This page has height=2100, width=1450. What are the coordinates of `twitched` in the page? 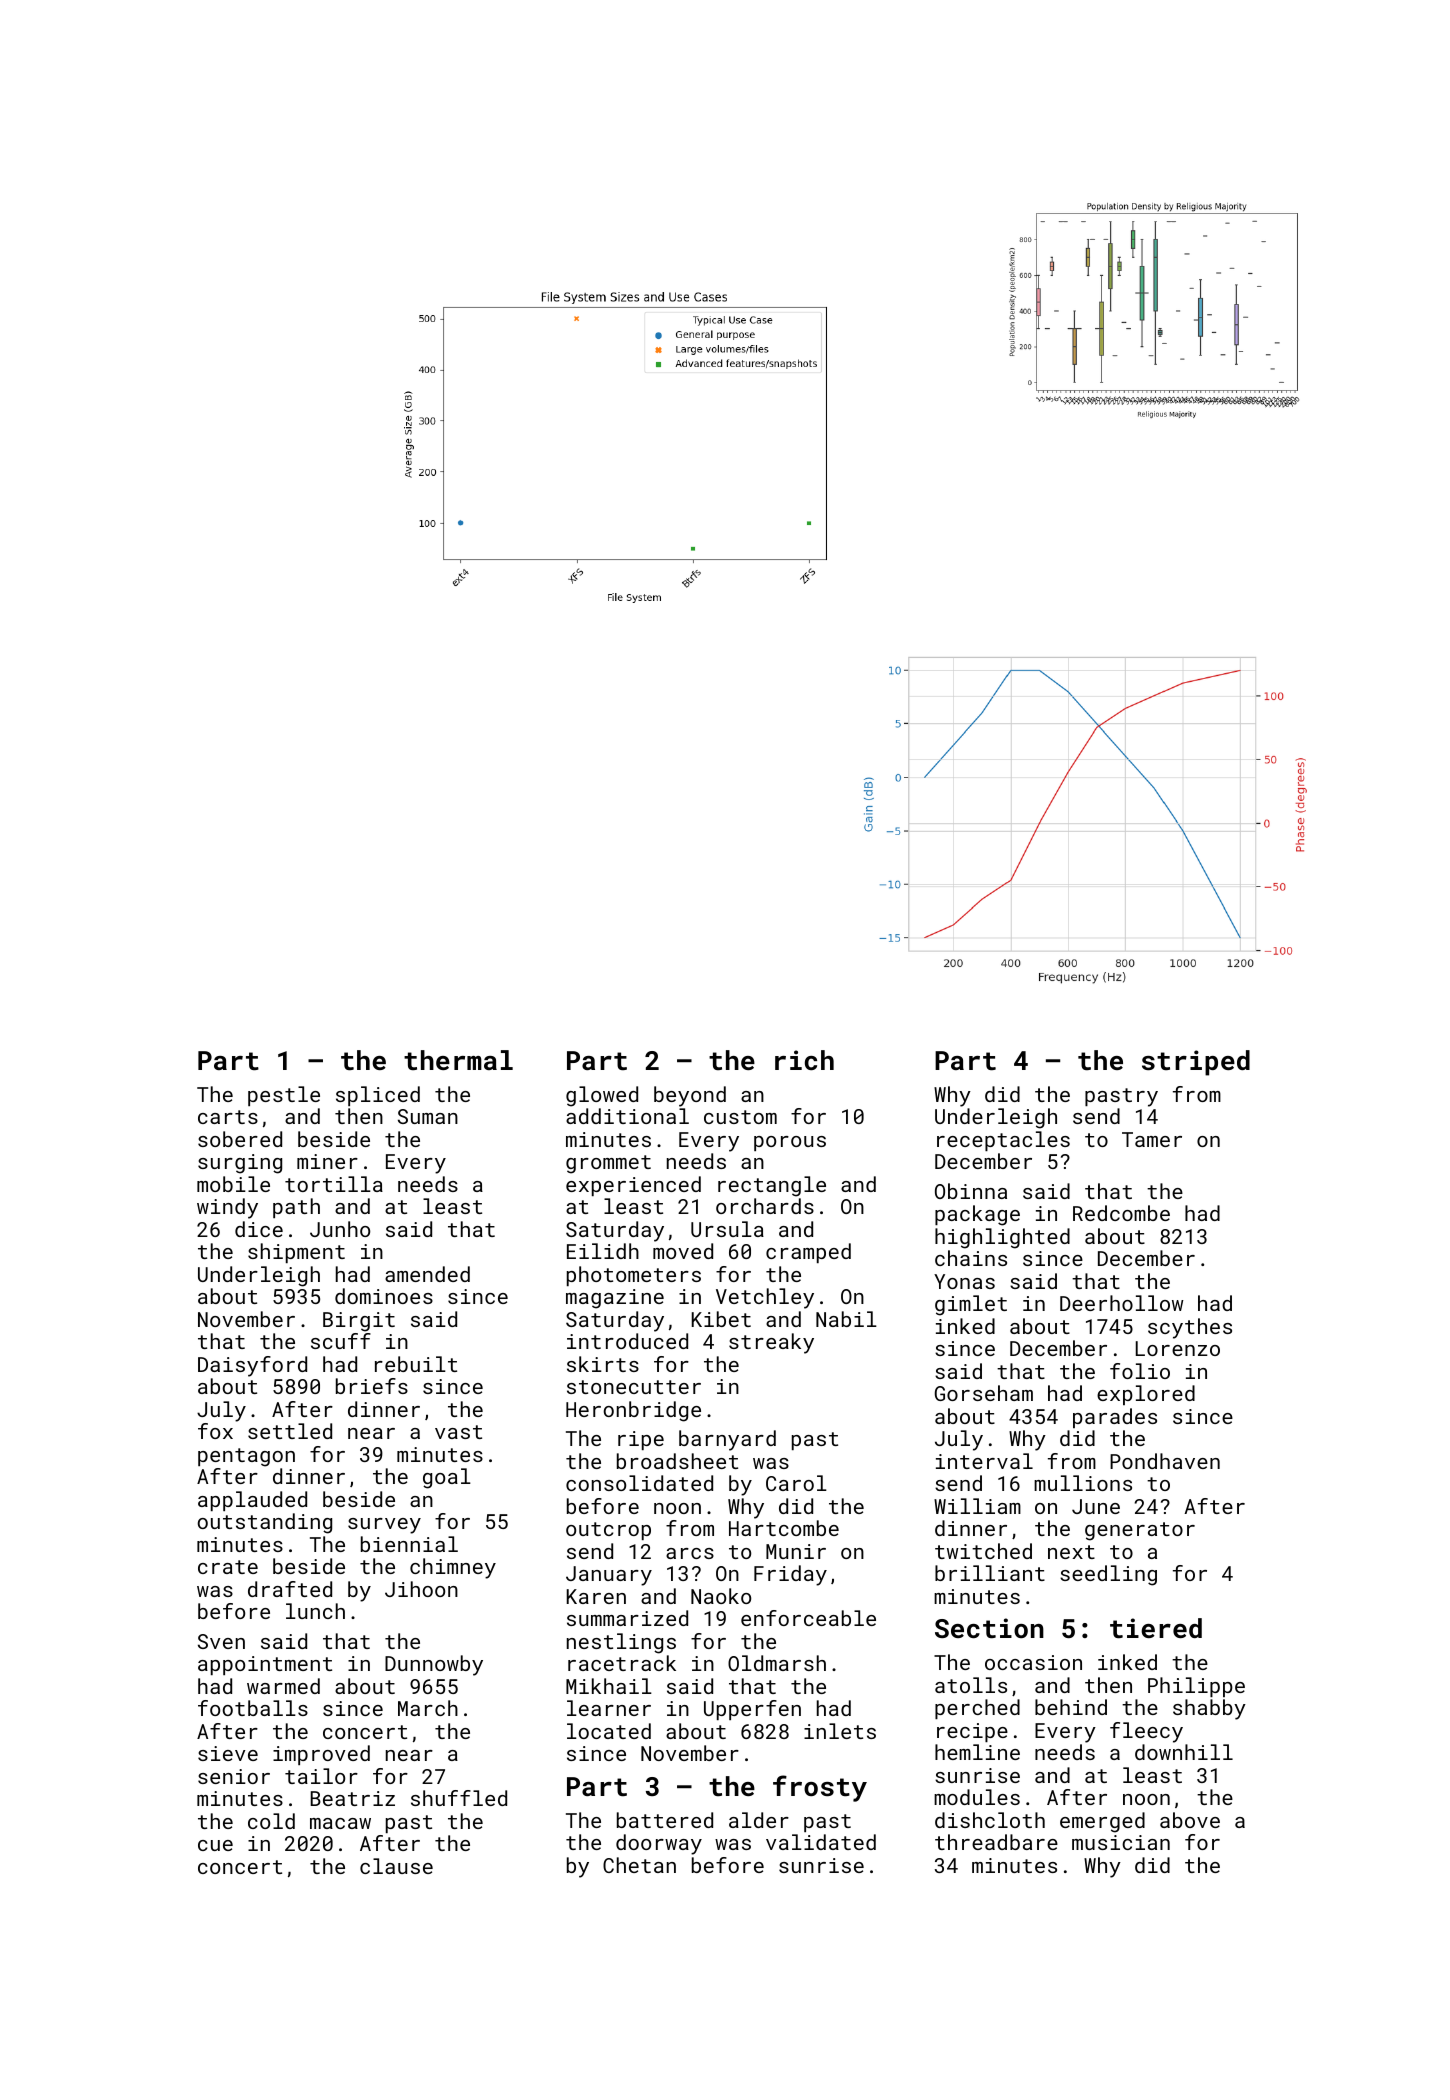 It's located at (983, 1551).
